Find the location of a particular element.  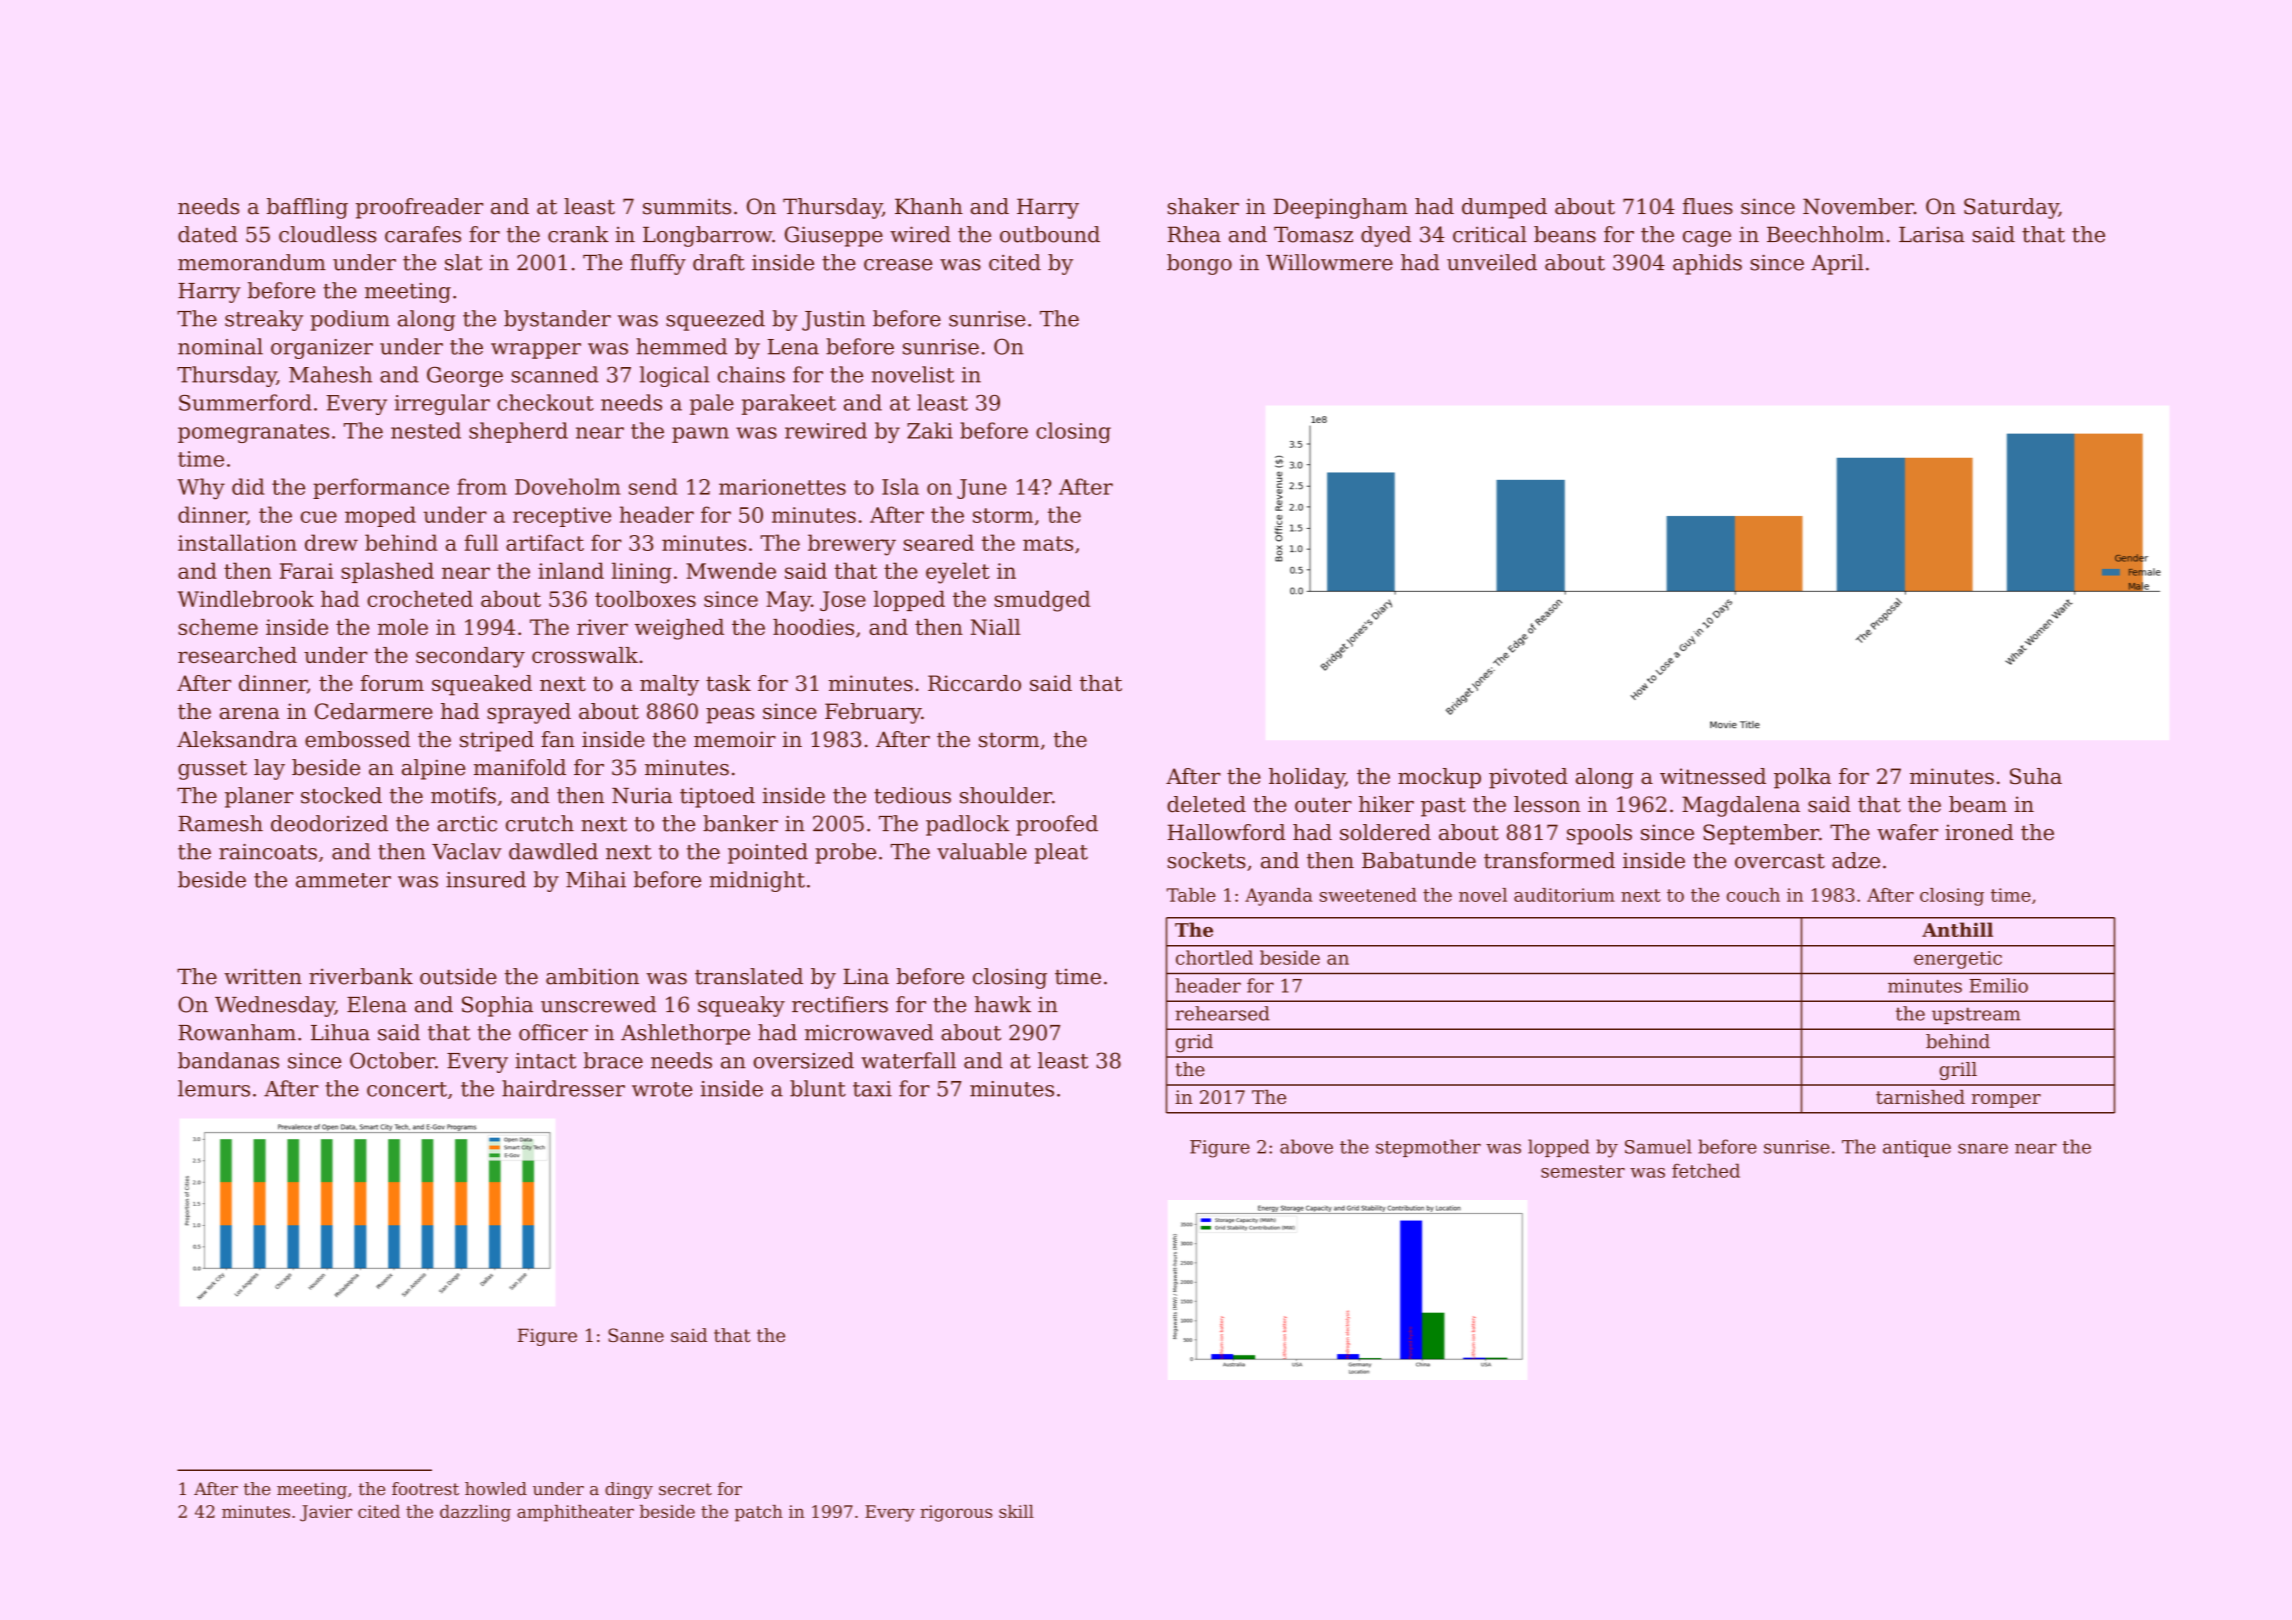

Deepingham is located at coordinates (1341, 208).
